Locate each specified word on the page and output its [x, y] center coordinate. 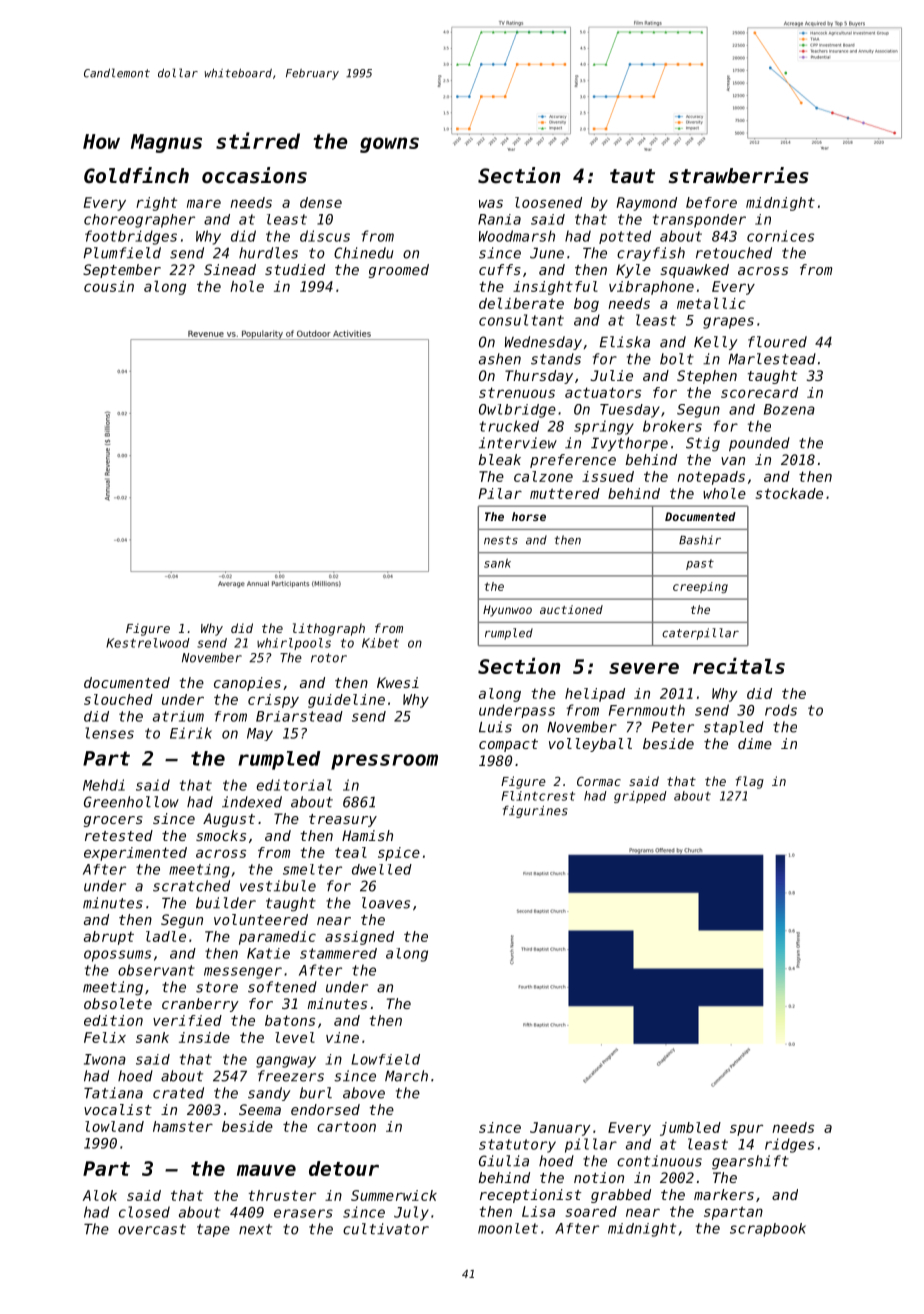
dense [321, 202]
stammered [338, 953]
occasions [254, 175]
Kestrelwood [148, 643]
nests [501, 540]
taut [632, 176]
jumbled [690, 1129]
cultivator [386, 1229]
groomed [399, 271]
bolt [677, 359]
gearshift [750, 1162]
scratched [191, 886]
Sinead [230, 269]
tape [213, 1230]
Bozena [789, 409]
